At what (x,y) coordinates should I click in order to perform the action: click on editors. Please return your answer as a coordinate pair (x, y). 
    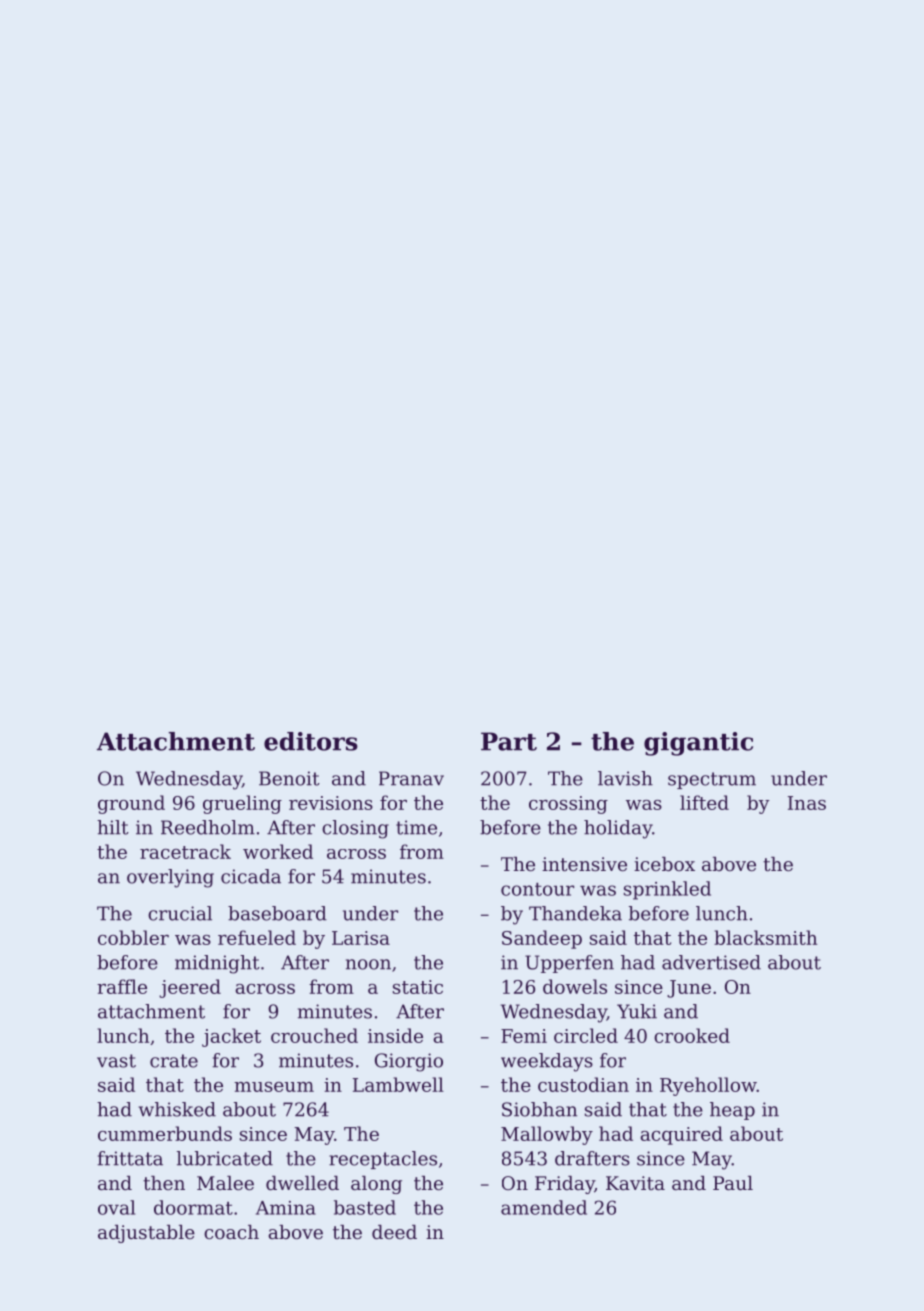
    Looking at the image, I should click on (311, 741).
